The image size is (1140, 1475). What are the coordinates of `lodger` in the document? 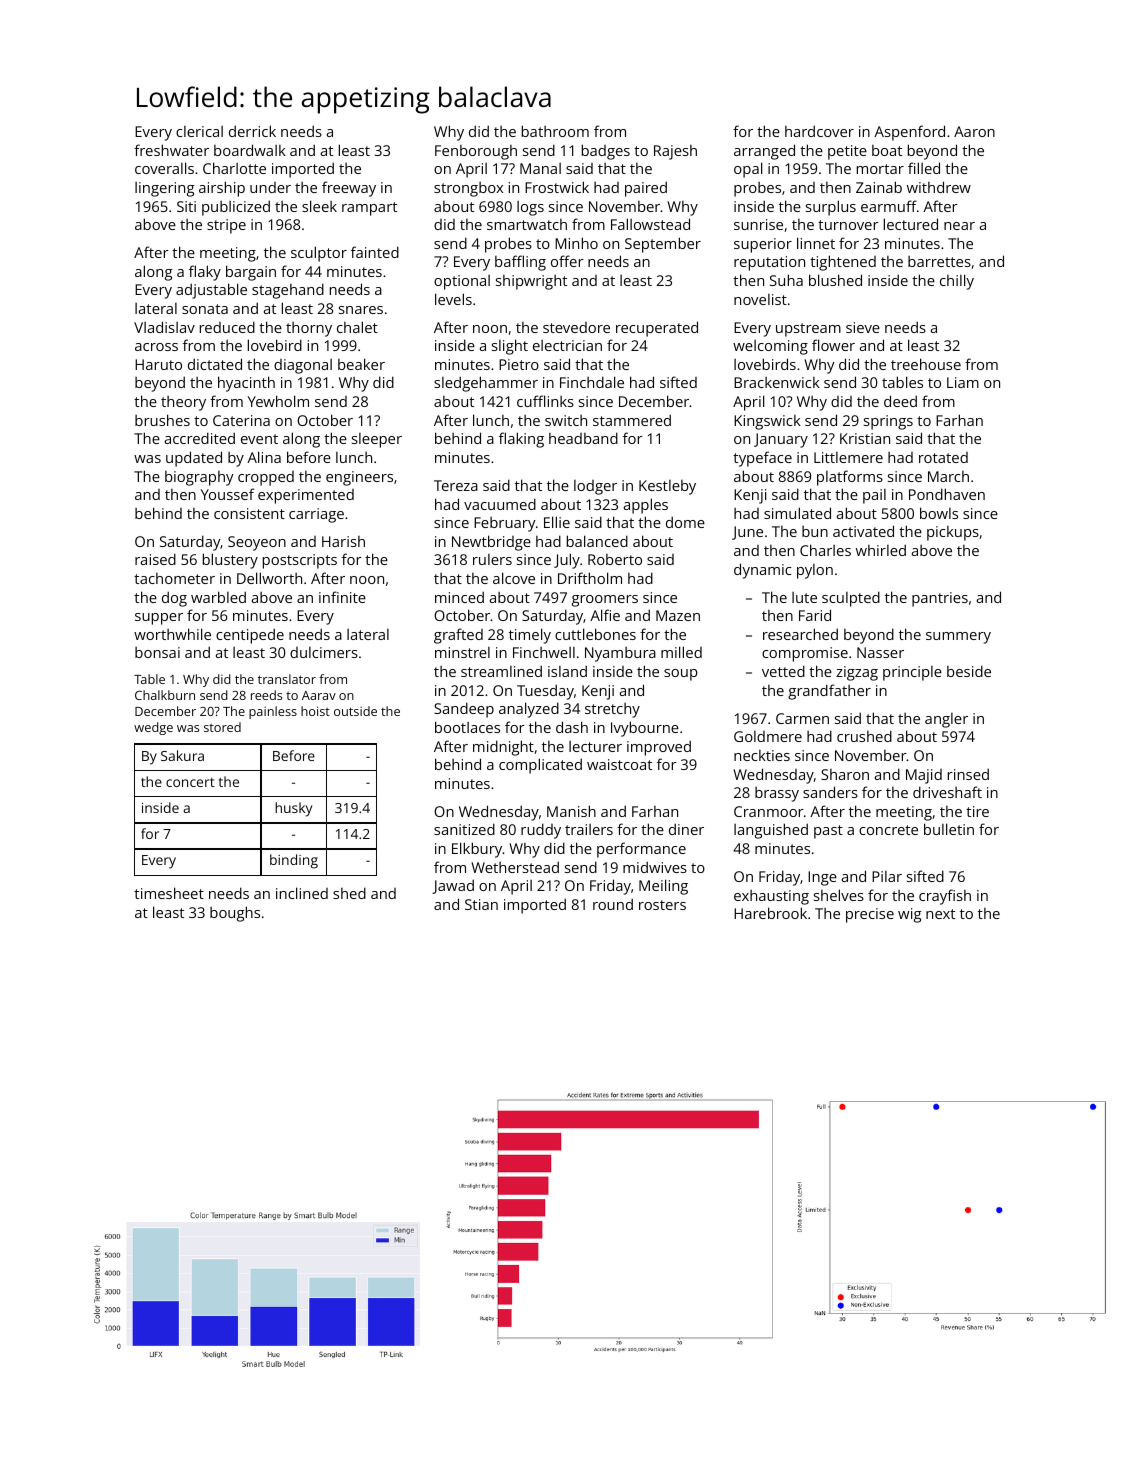 It's located at (595, 487).
